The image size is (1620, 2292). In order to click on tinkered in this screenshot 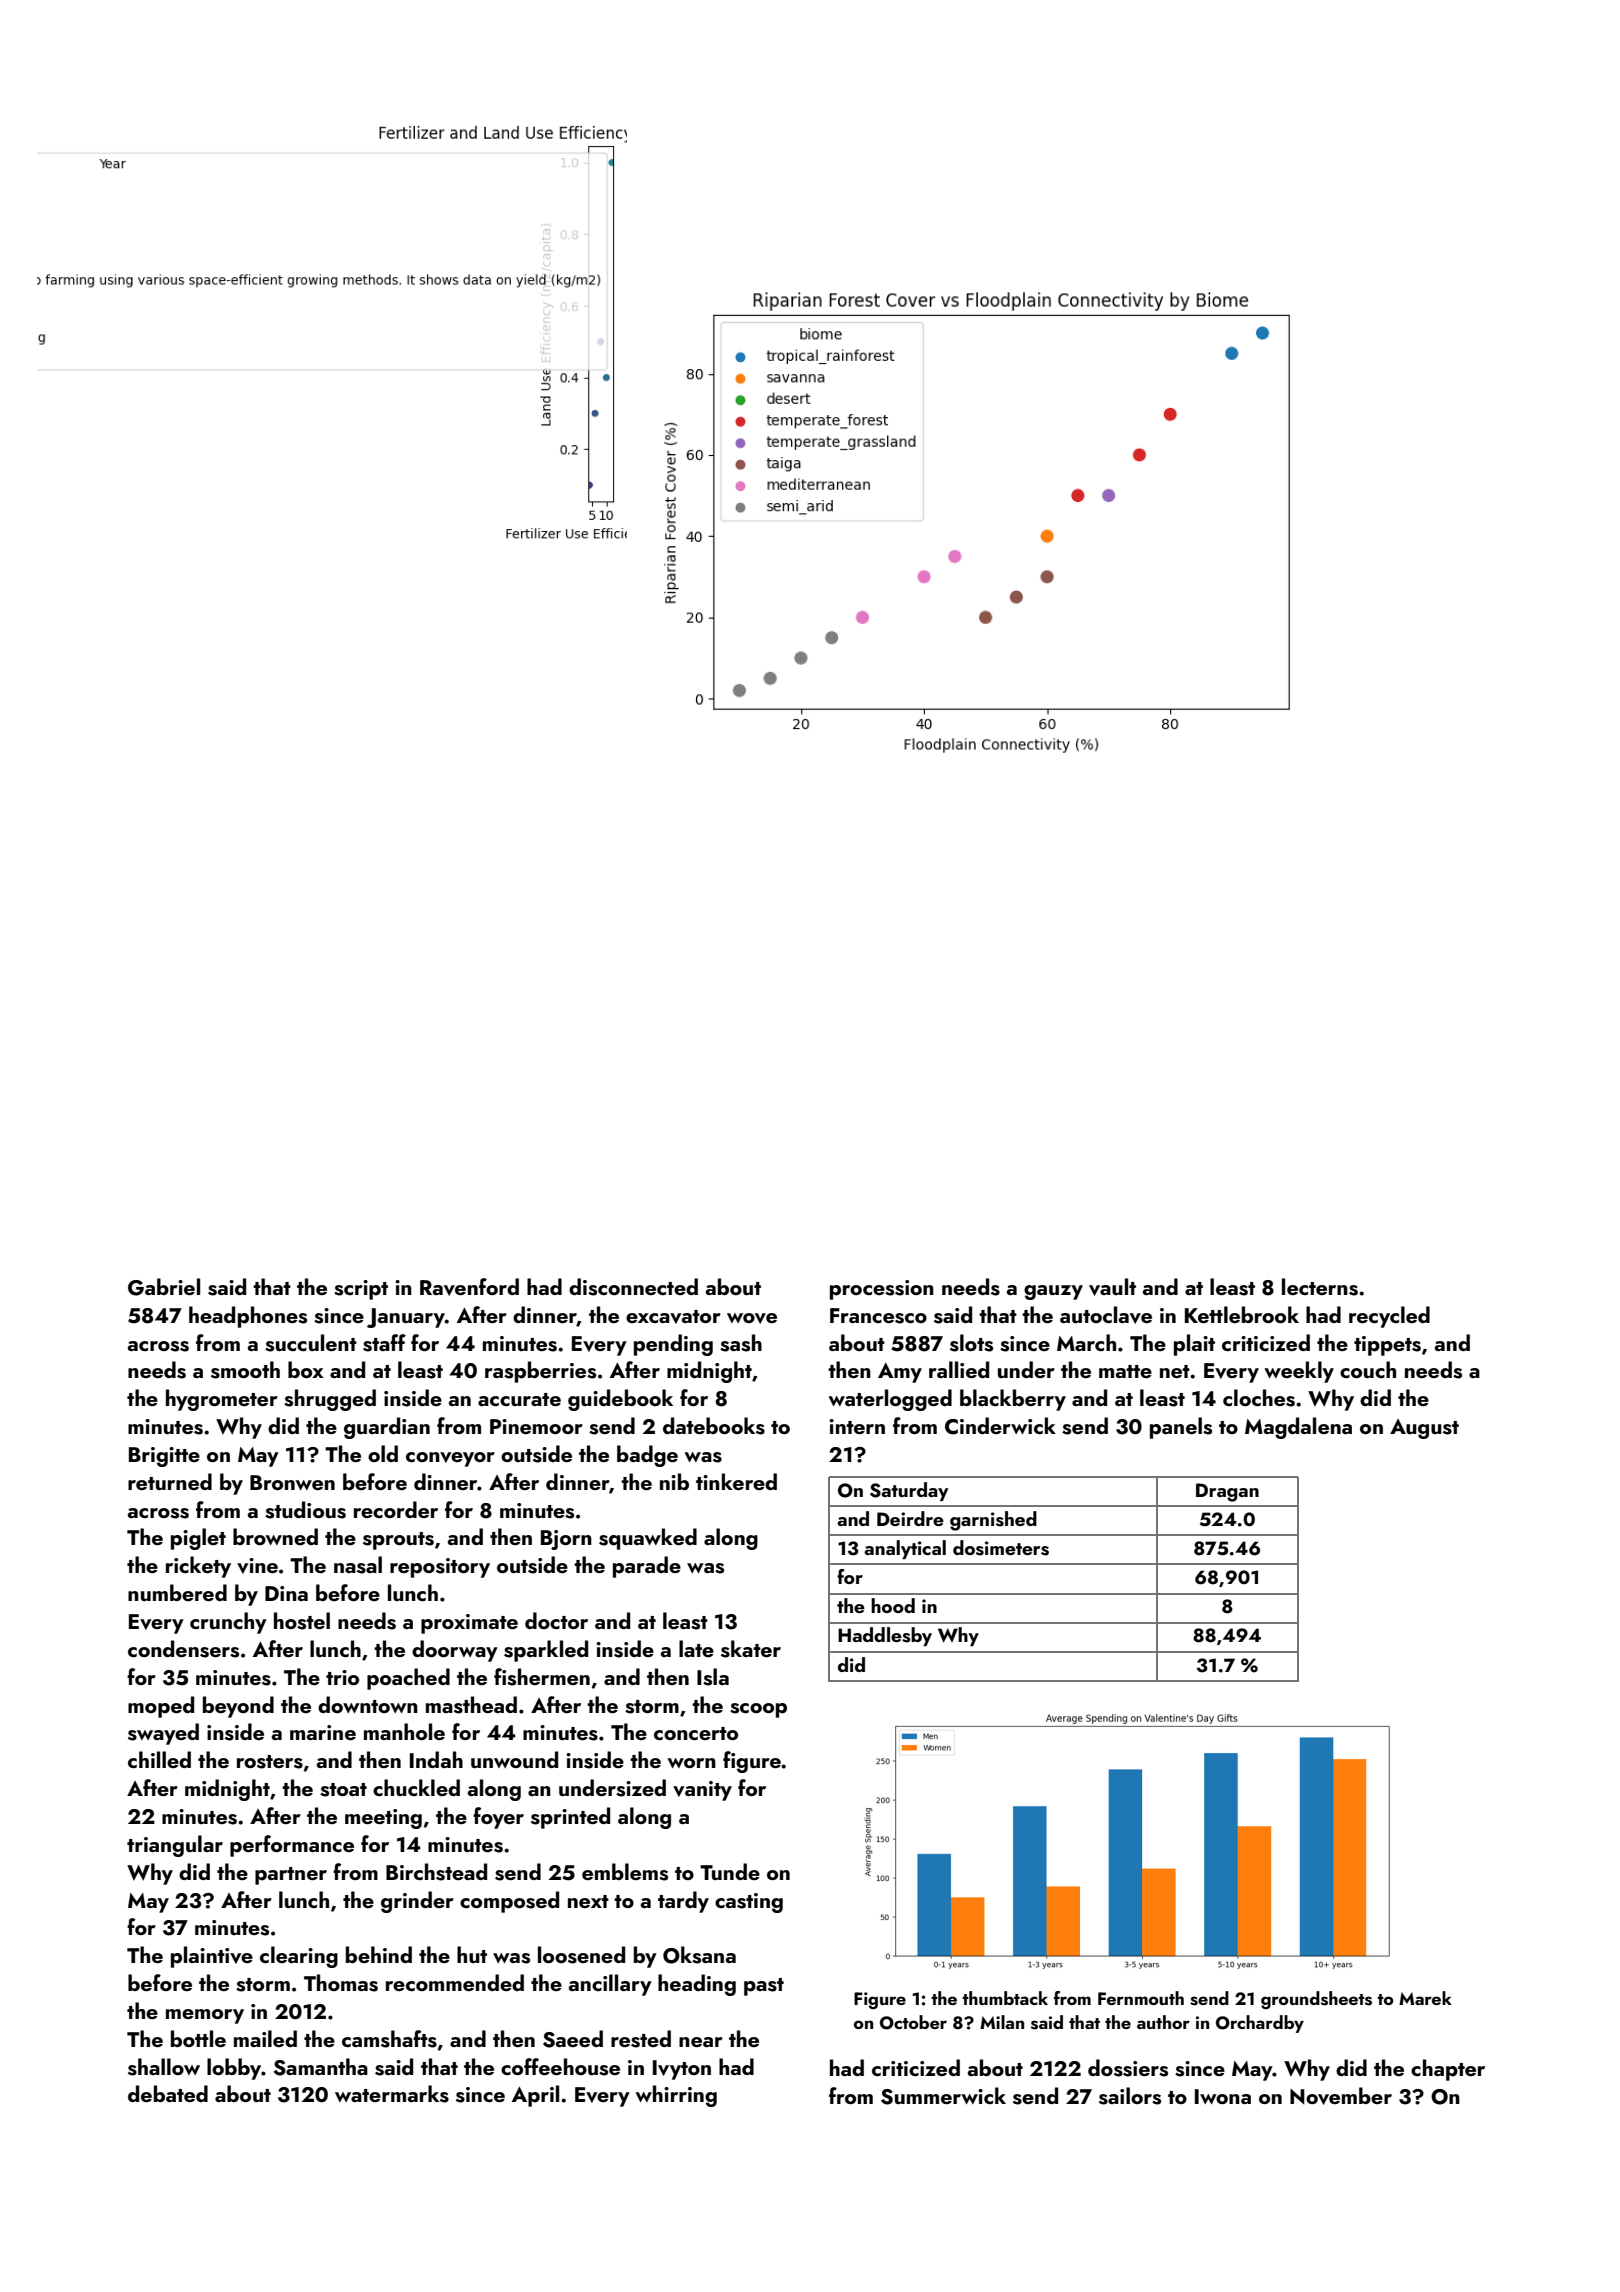, I will do `click(736, 1481)`.
